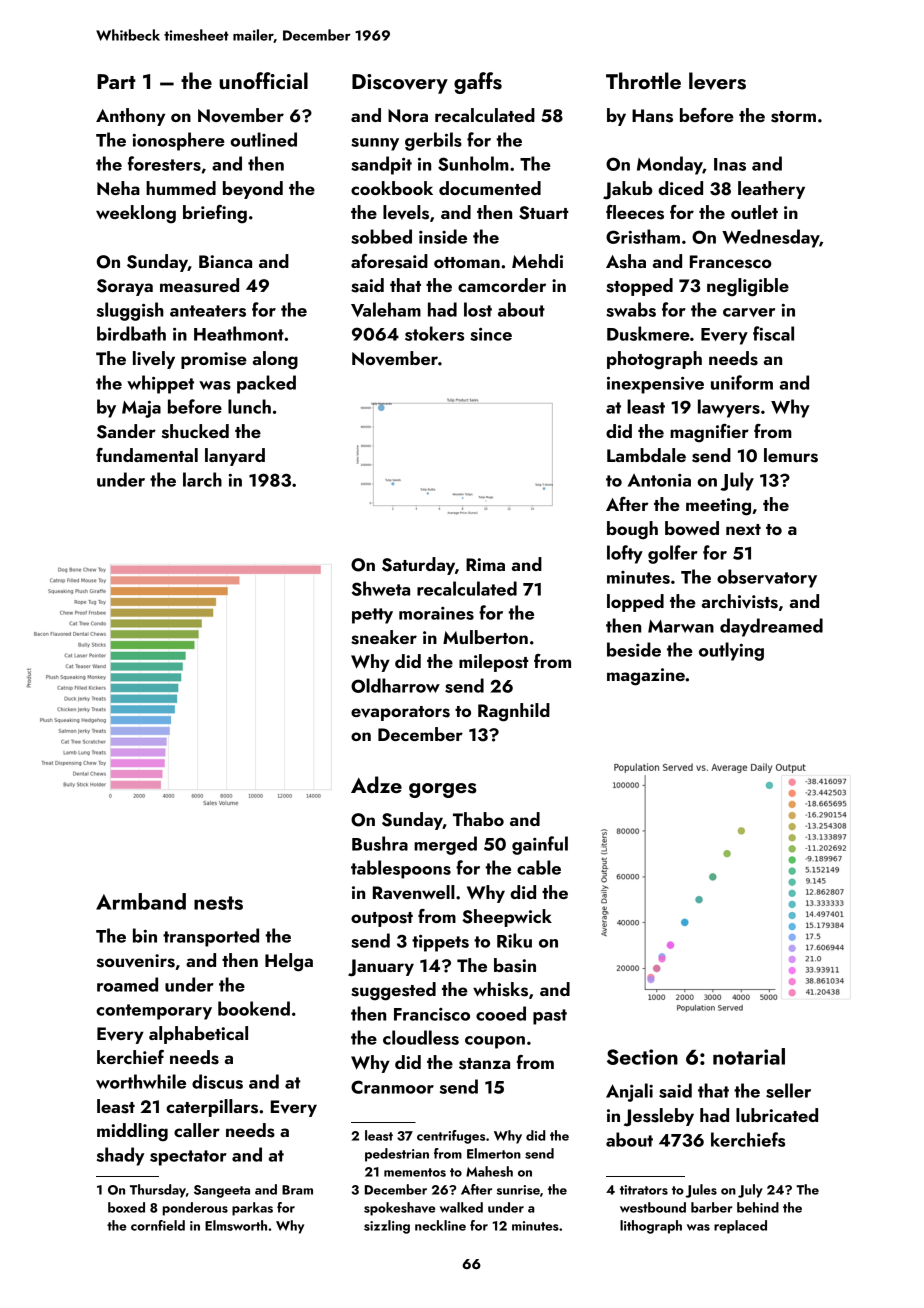 The image size is (924, 1308). Describe the element at coordinates (214, 360) in the document. I see `promise` at that location.
